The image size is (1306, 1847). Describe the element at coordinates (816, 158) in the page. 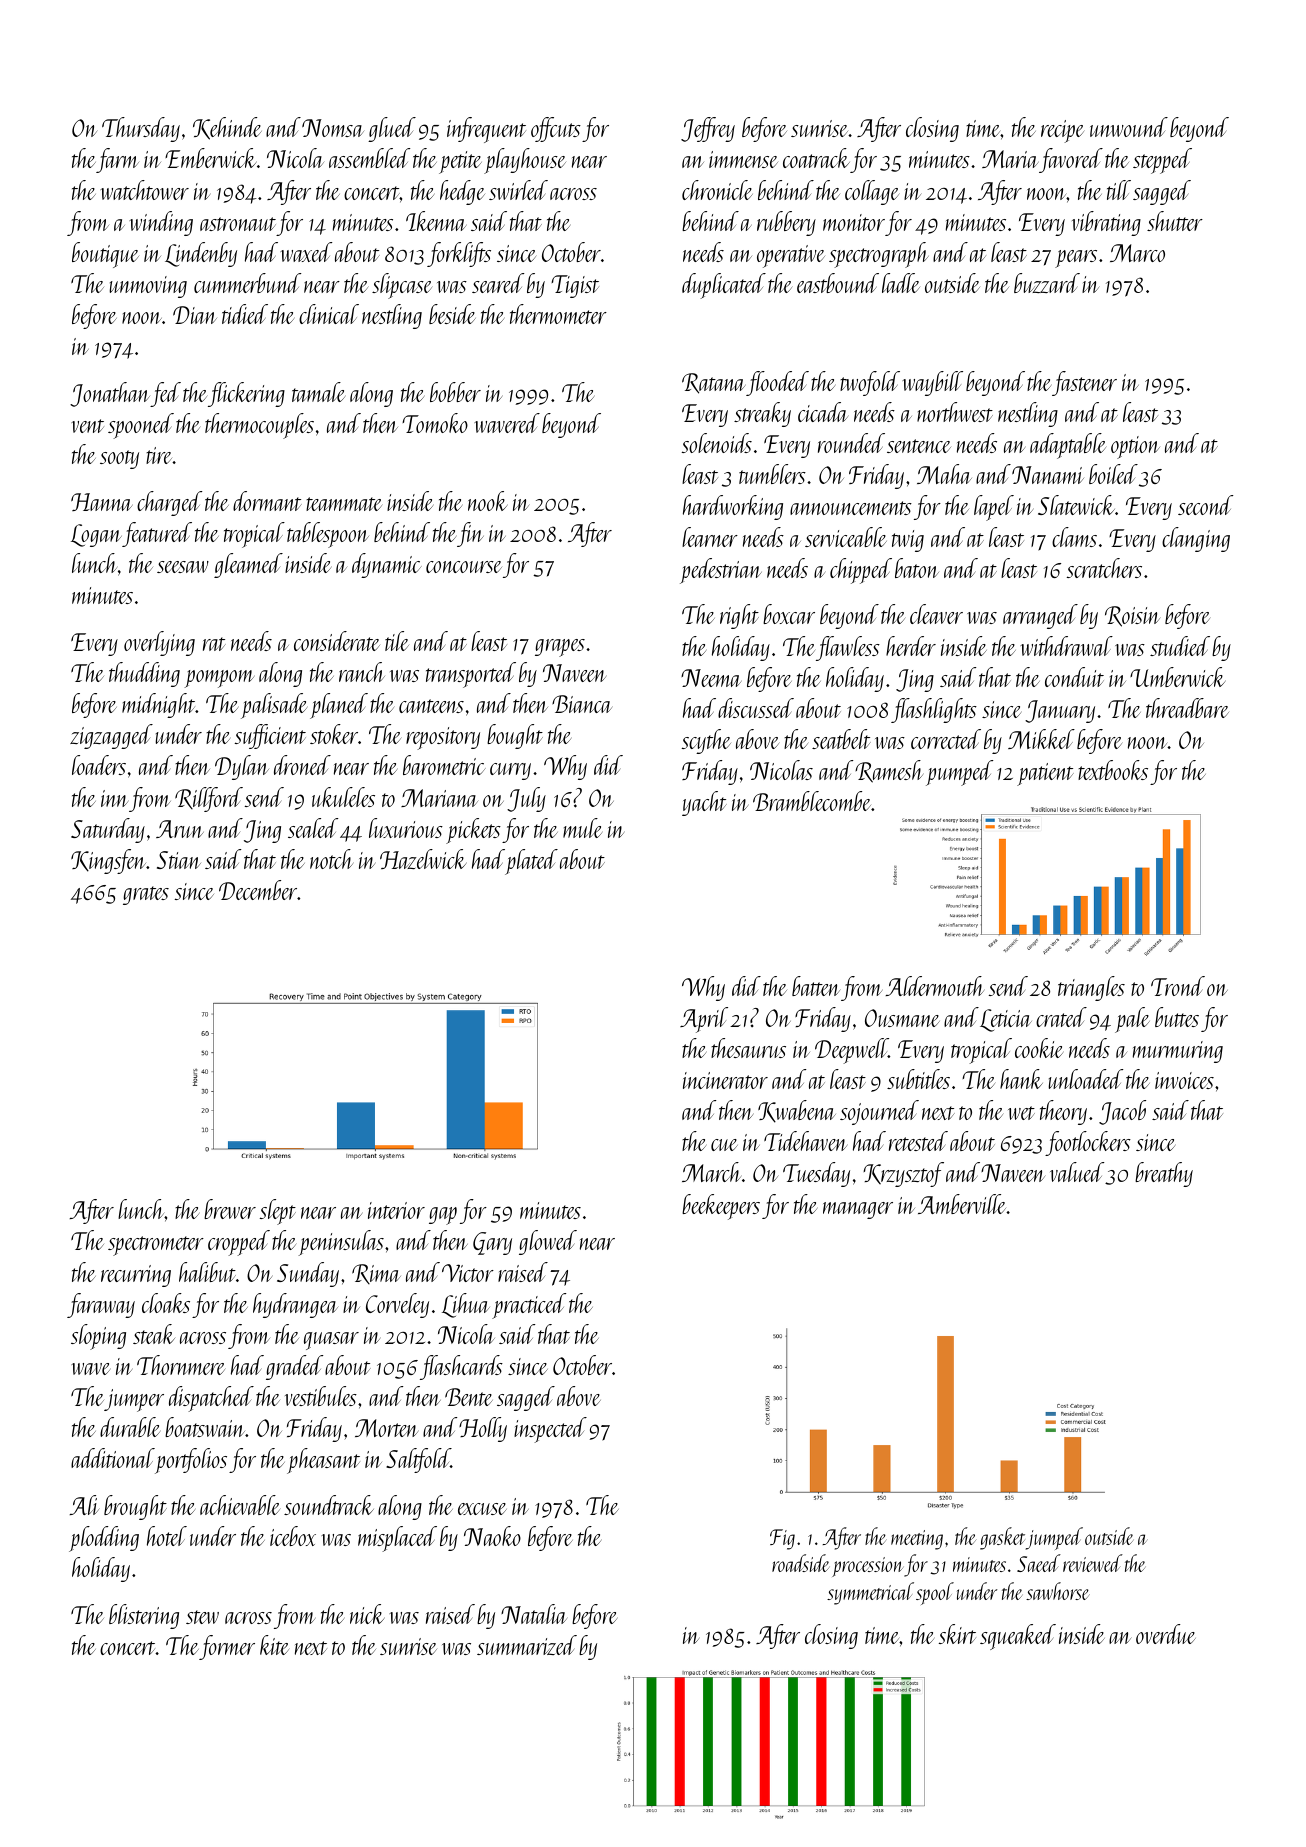

I see `coatrack` at that location.
